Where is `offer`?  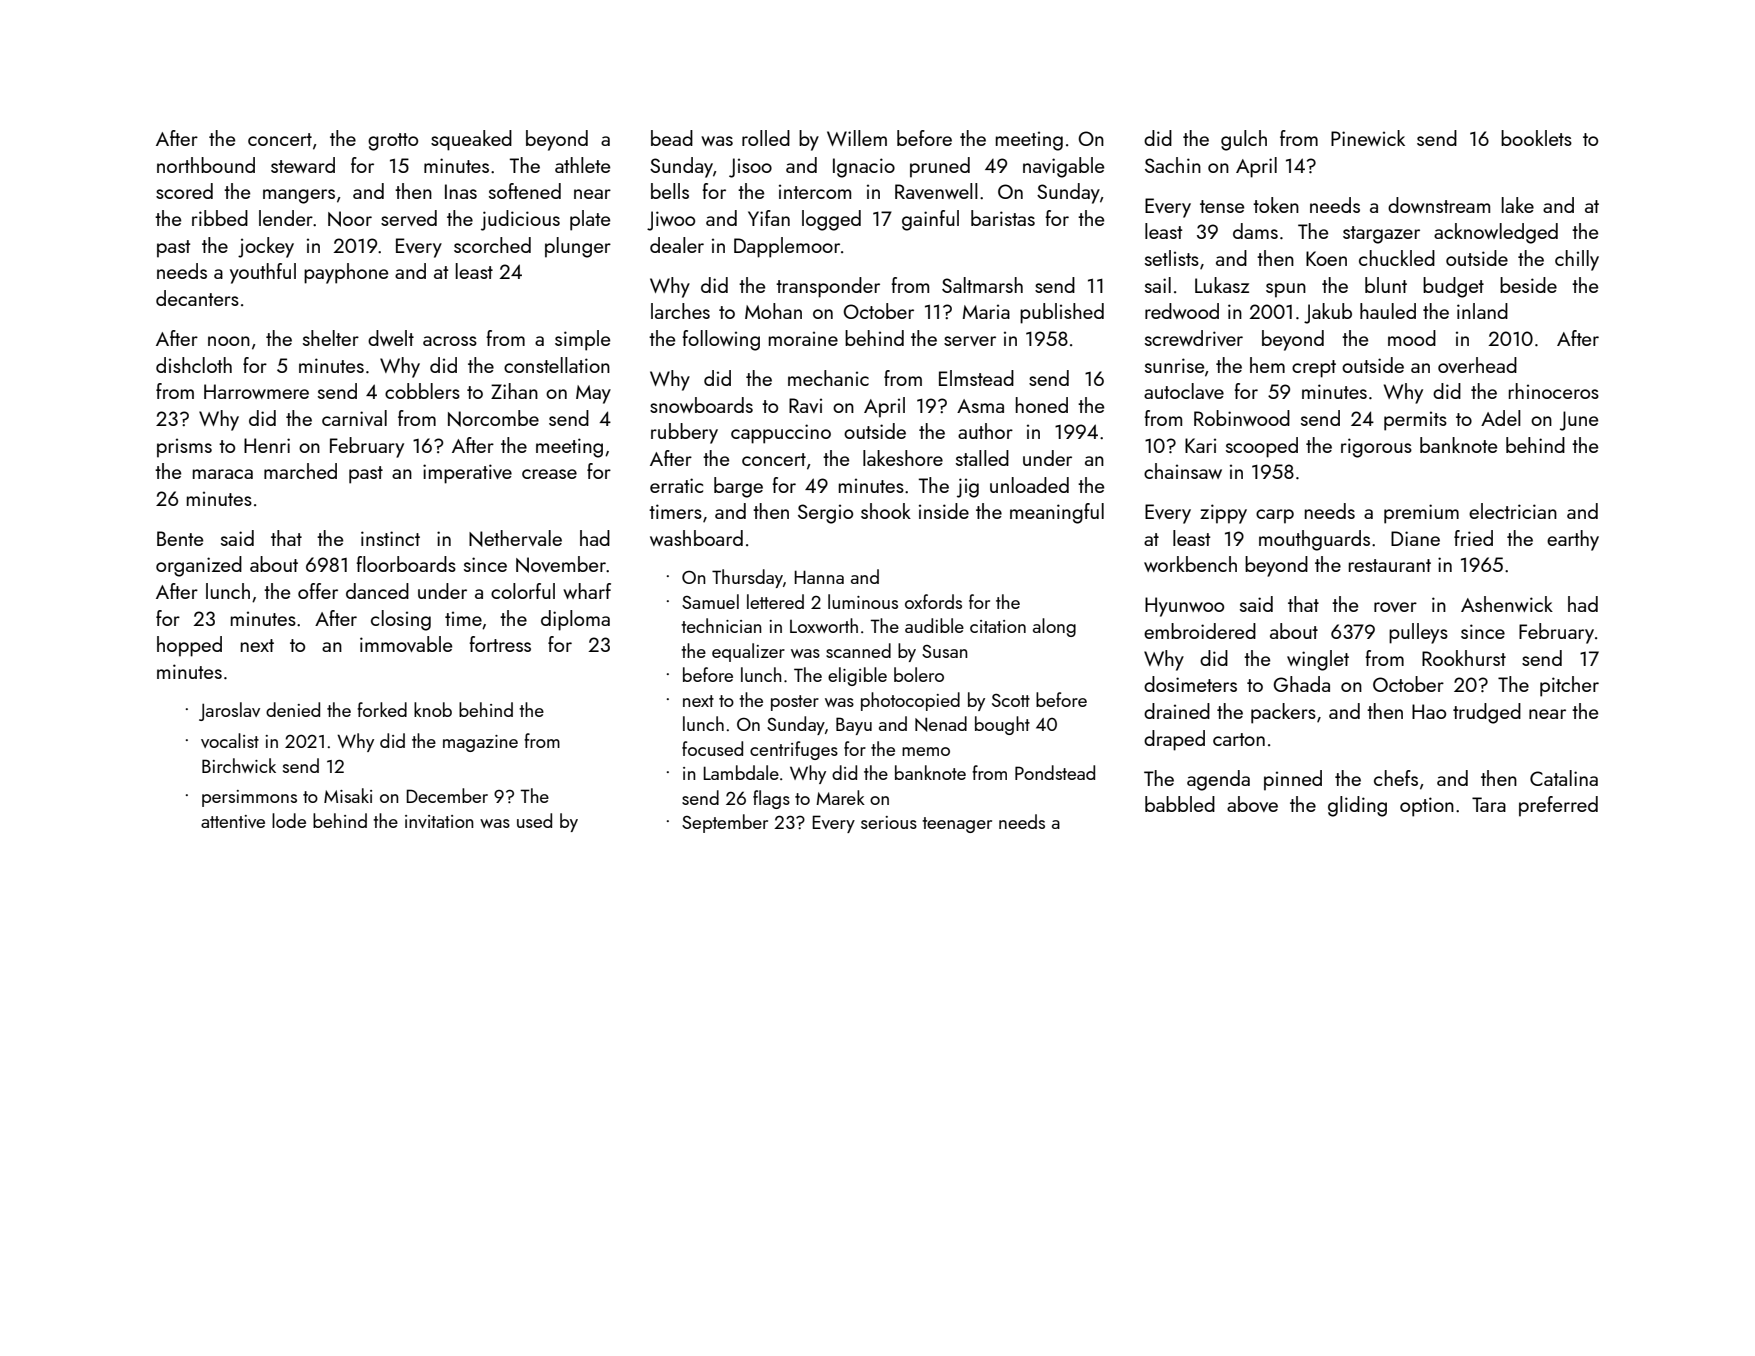 offer is located at coordinates (318, 591).
